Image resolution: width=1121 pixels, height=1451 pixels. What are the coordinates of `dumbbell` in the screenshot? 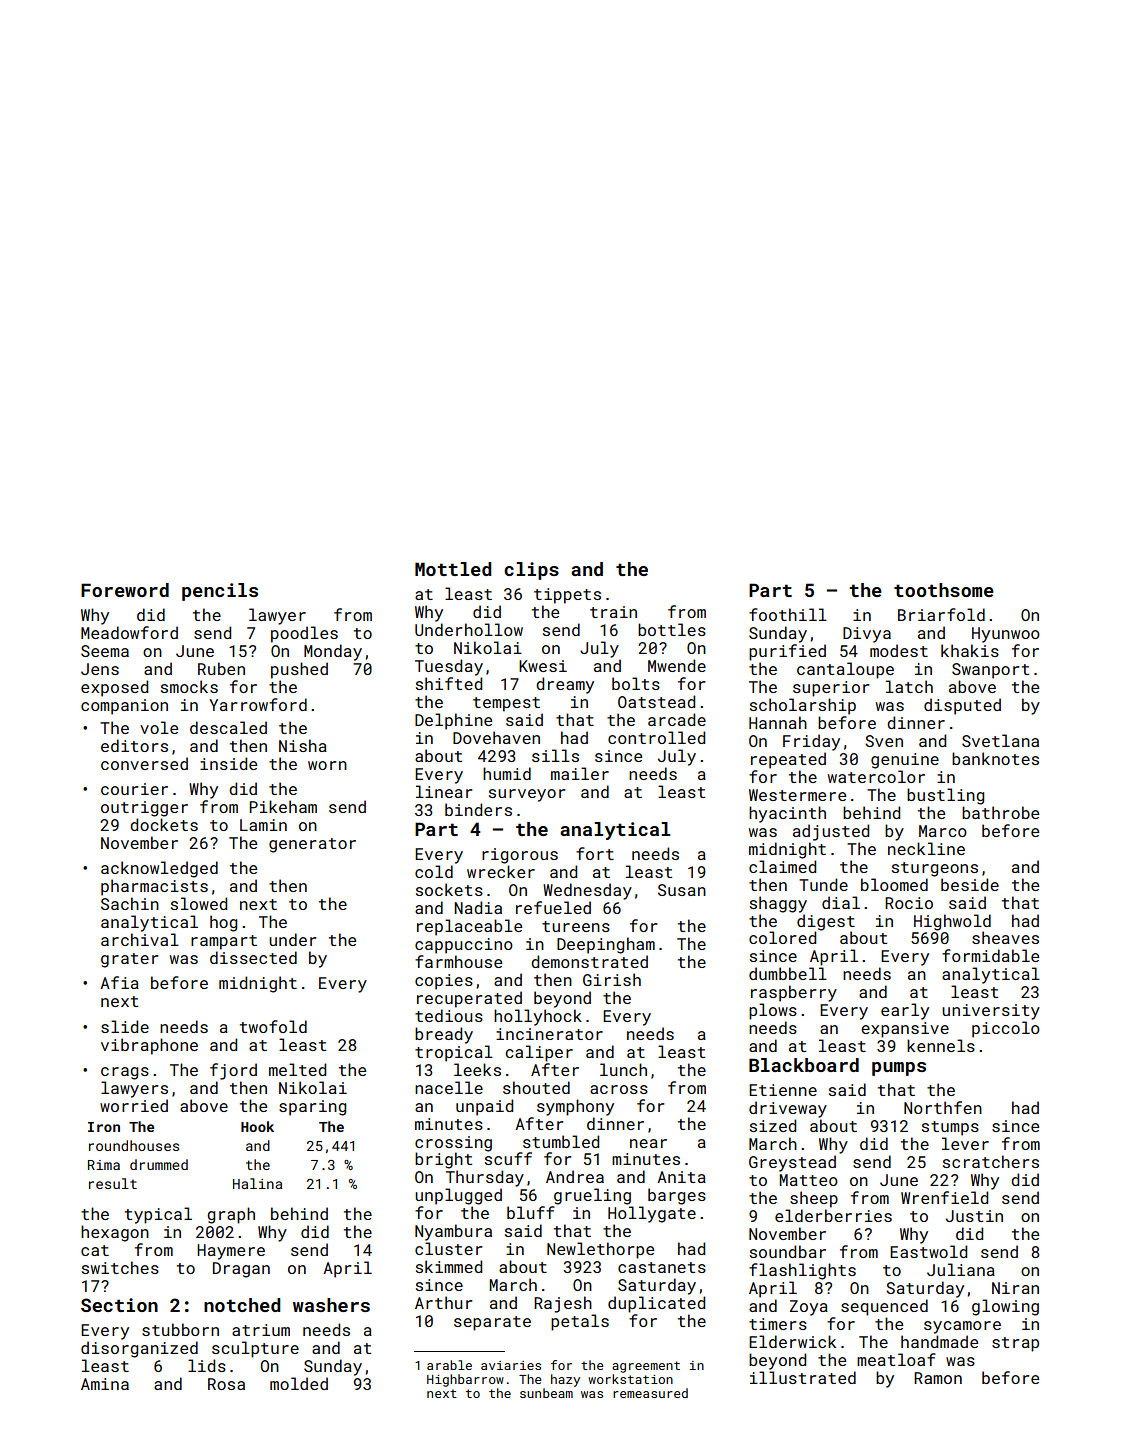 It's located at (788, 973).
